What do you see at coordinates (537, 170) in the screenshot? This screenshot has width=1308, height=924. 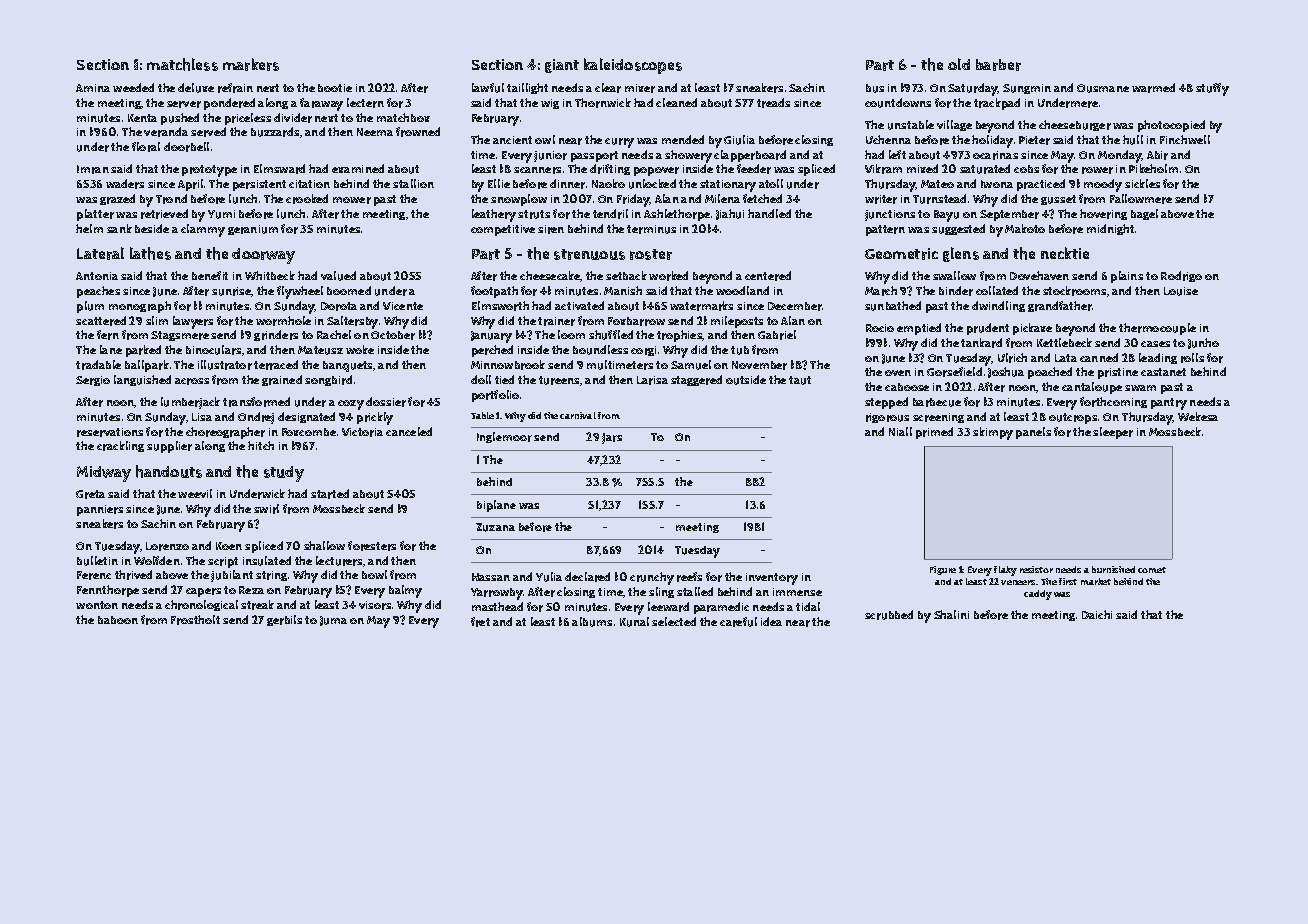 I see `scanners` at bounding box center [537, 170].
